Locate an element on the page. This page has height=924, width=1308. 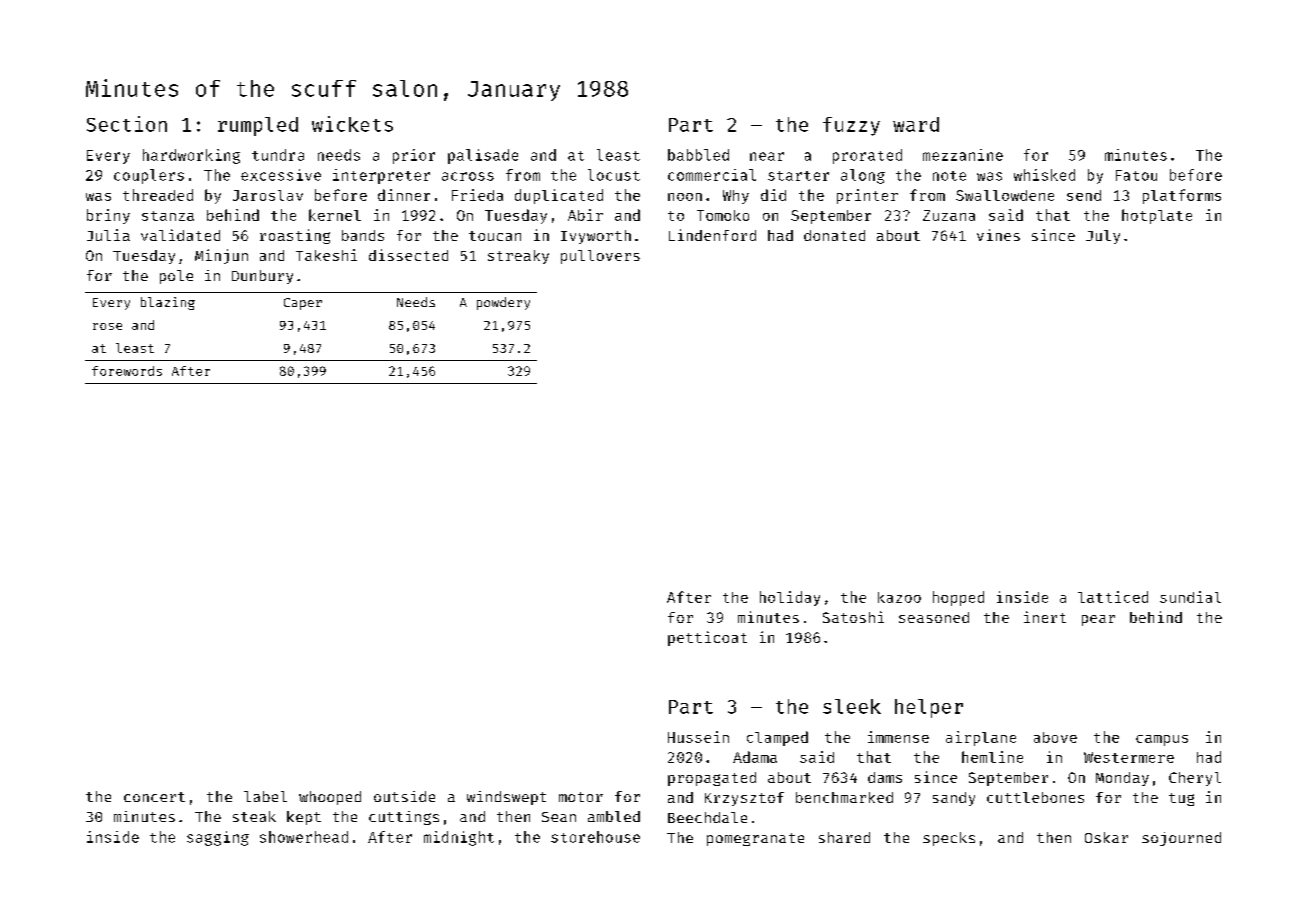
showerhead is located at coordinates (304, 837).
